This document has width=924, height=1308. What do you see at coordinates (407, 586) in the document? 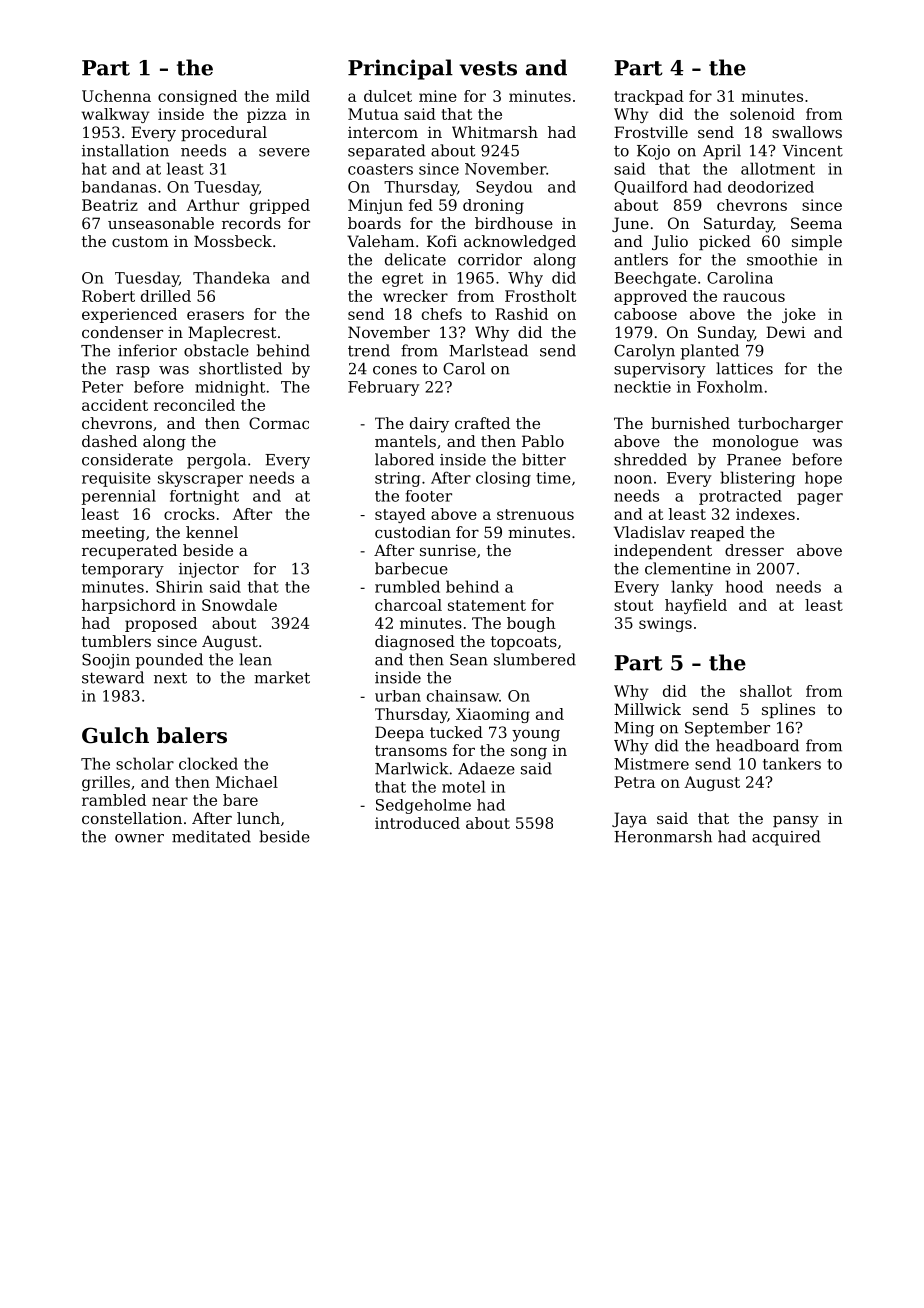
I see `rumbled` at bounding box center [407, 586].
